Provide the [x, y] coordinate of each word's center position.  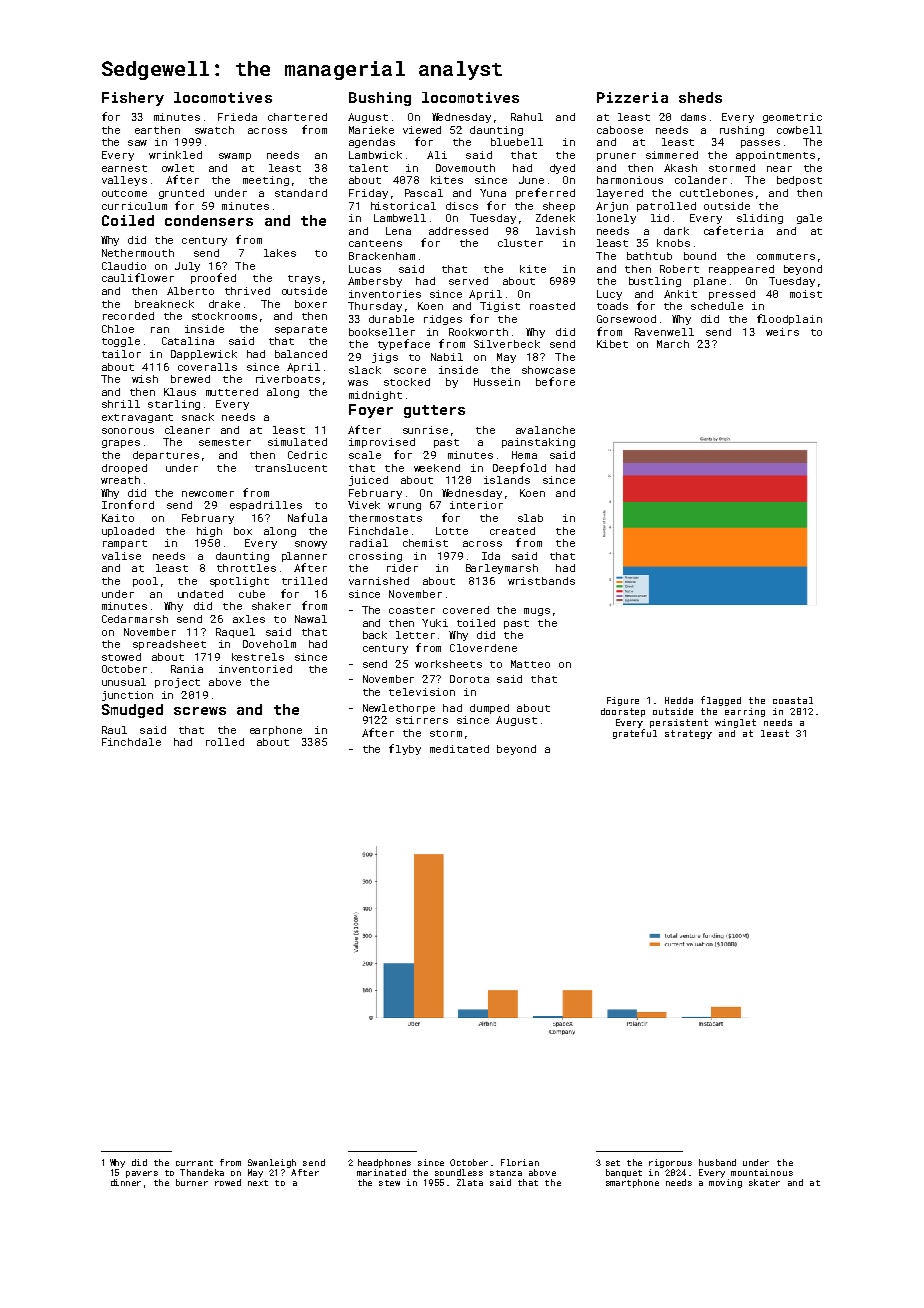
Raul [114, 730]
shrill [121, 404]
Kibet [612, 344]
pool [145, 582]
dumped [489, 709]
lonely [616, 219]
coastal [793, 700]
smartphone [632, 1183]
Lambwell [400, 218]
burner [192, 1182]
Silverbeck [507, 344]
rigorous [670, 1163]
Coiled [128, 220]
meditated [459, 749]
